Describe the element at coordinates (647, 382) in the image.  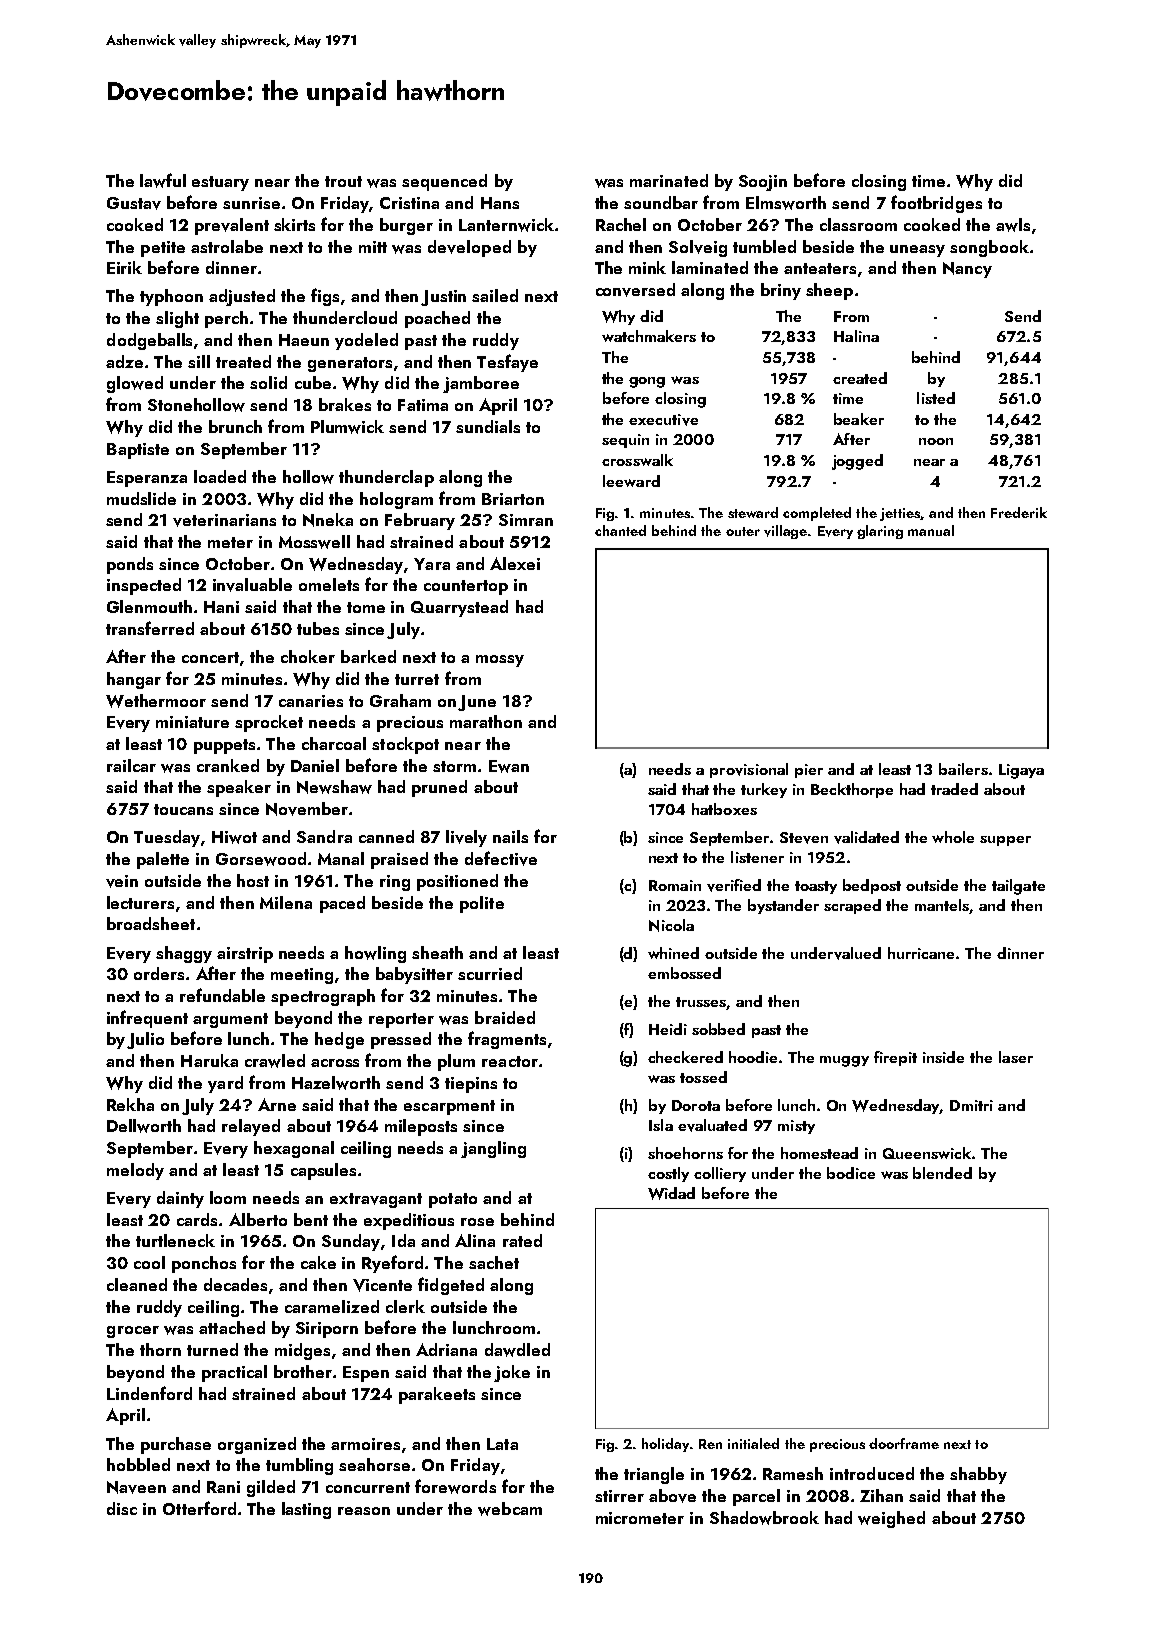
I see `gong` at that location.
